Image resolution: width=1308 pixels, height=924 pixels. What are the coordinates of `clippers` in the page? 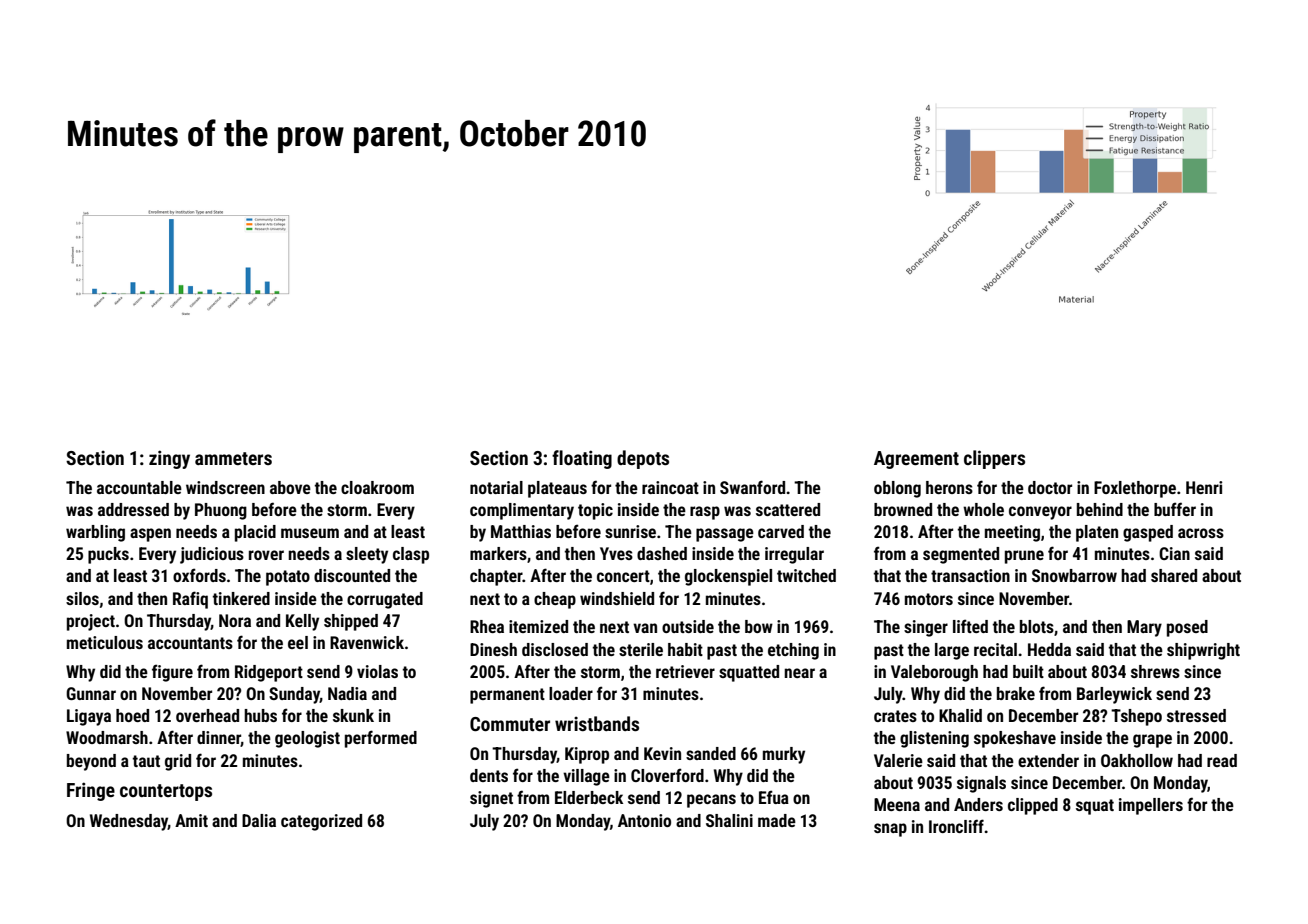 It's located at (994, 459).
